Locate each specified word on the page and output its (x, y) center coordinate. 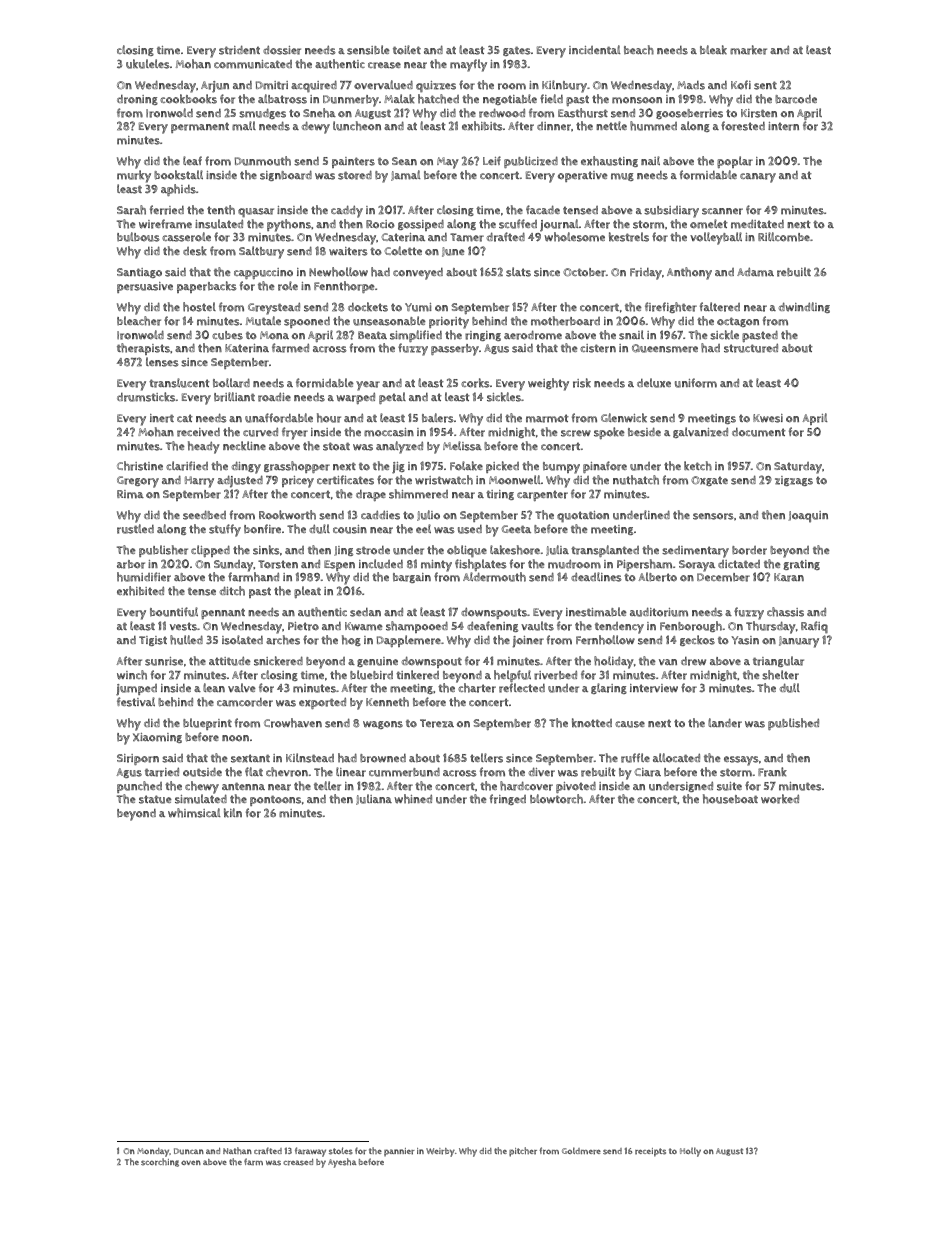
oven (191, 1162)
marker (748, 50)
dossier (282, 50)
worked (780, 799)
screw (576, 433)
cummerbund (404, 772)
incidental (595, 49)
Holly (690, 1152)
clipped (210, 551)
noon (235, 738)
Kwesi (768, 418)
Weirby (440, 1152)
